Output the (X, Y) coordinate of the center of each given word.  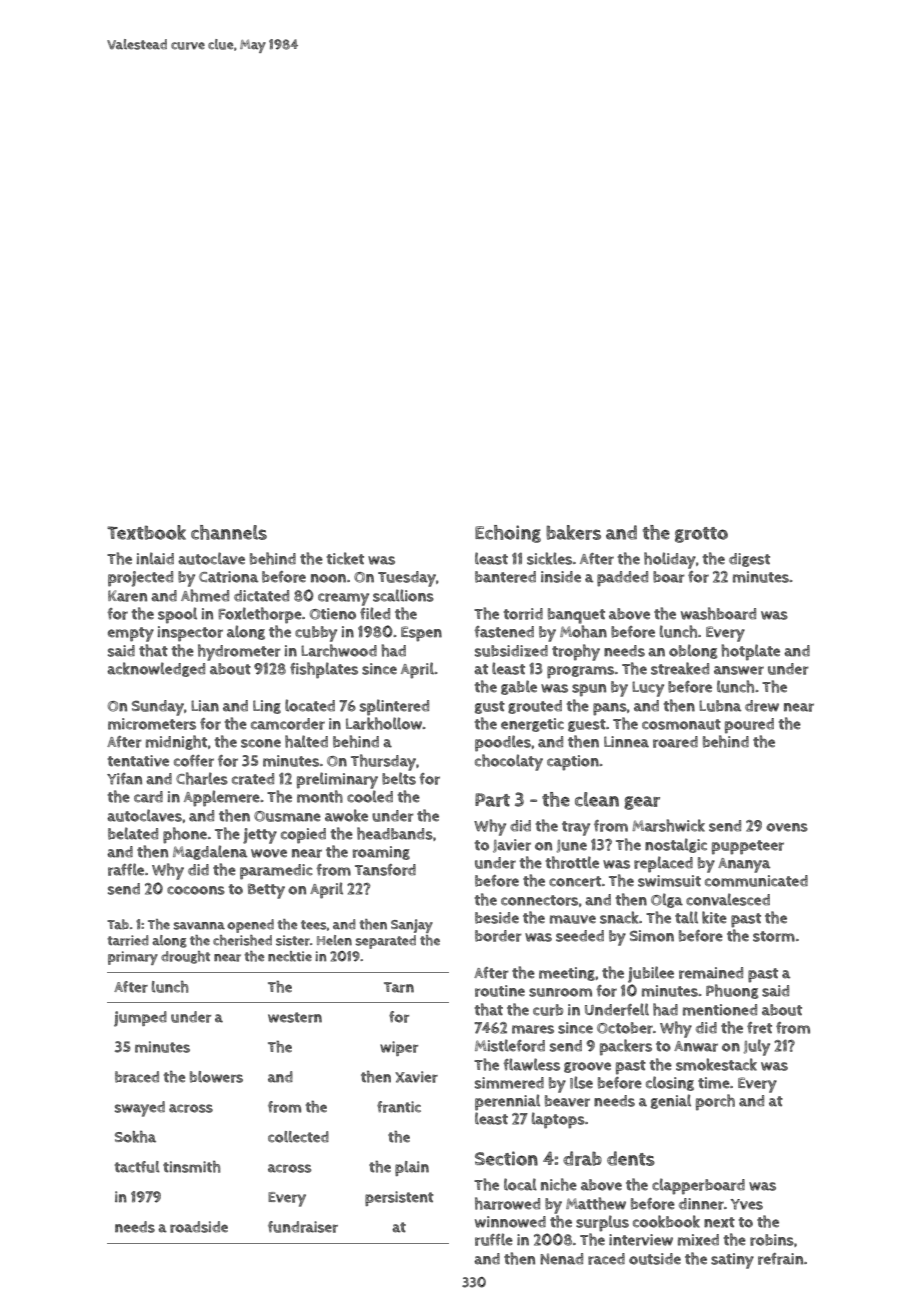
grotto (701, 535)
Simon (652, 936)
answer (739, 670)
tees (314, 925)
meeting (567, 974)
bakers (573, 532)
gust (490, 707)
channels (229, 532)
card (148, 797)
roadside (199, 1227)
